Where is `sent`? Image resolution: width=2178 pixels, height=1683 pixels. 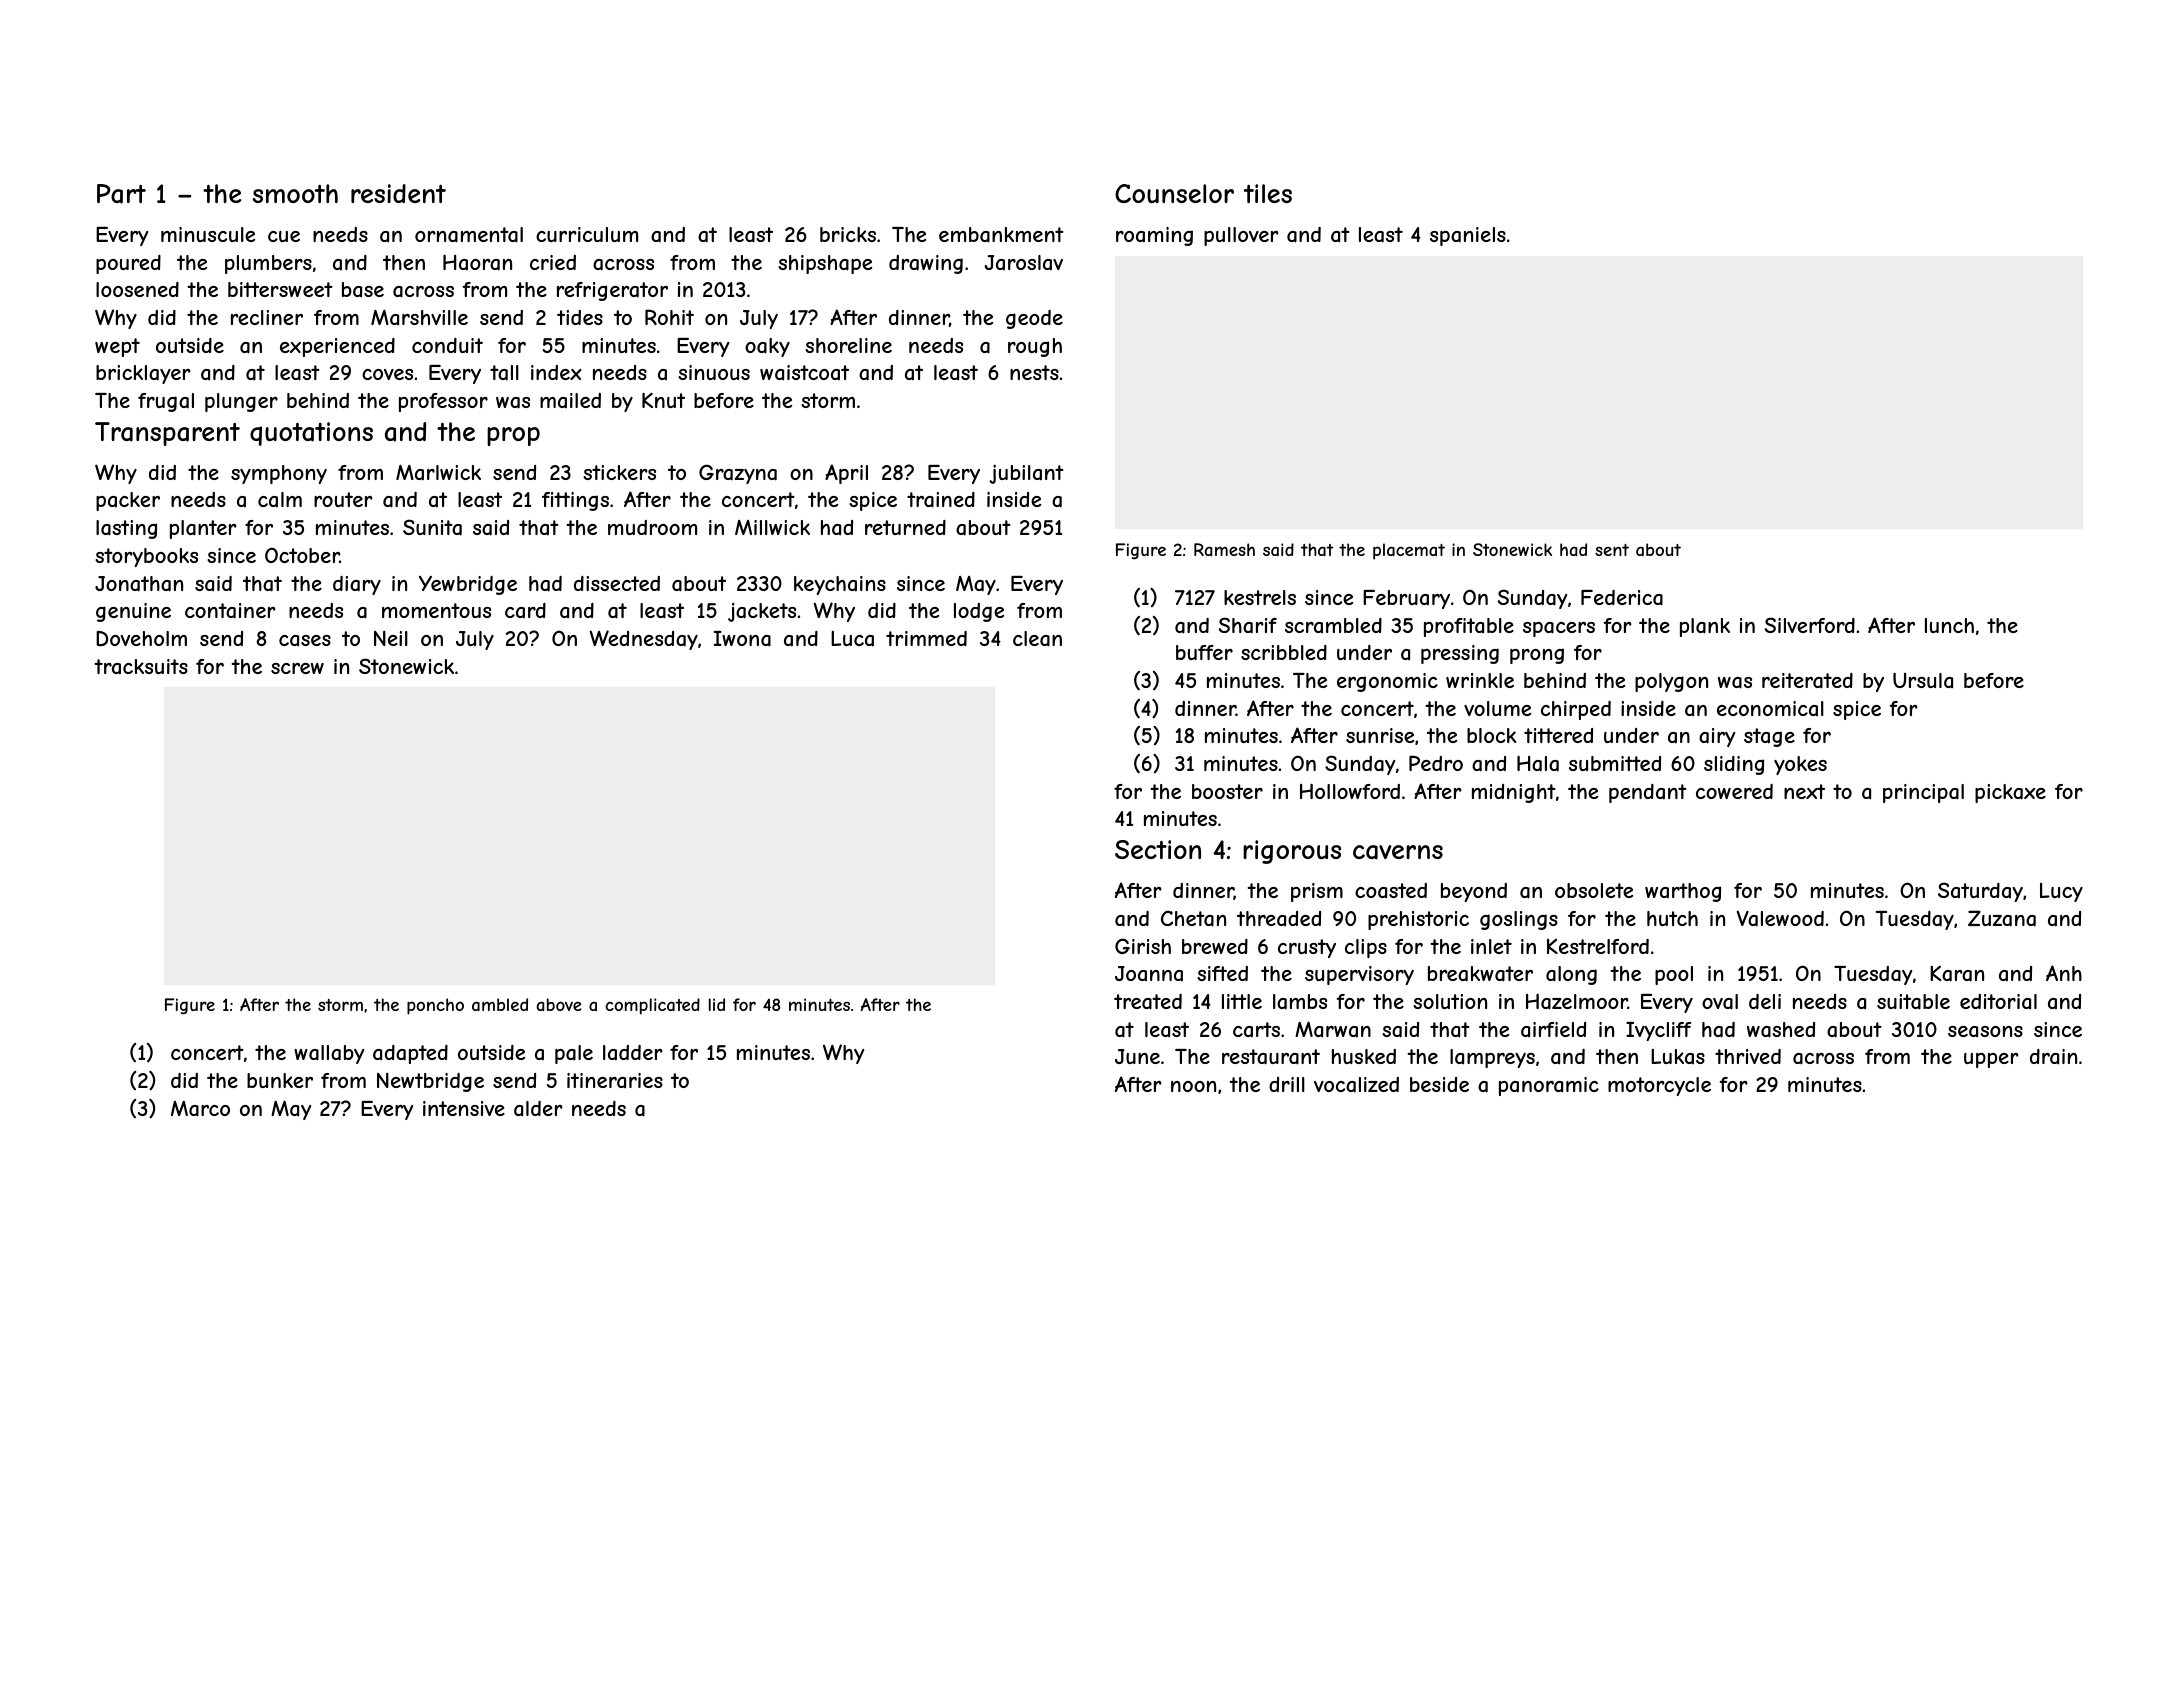 sent is located at coordinates (1612, 550).
